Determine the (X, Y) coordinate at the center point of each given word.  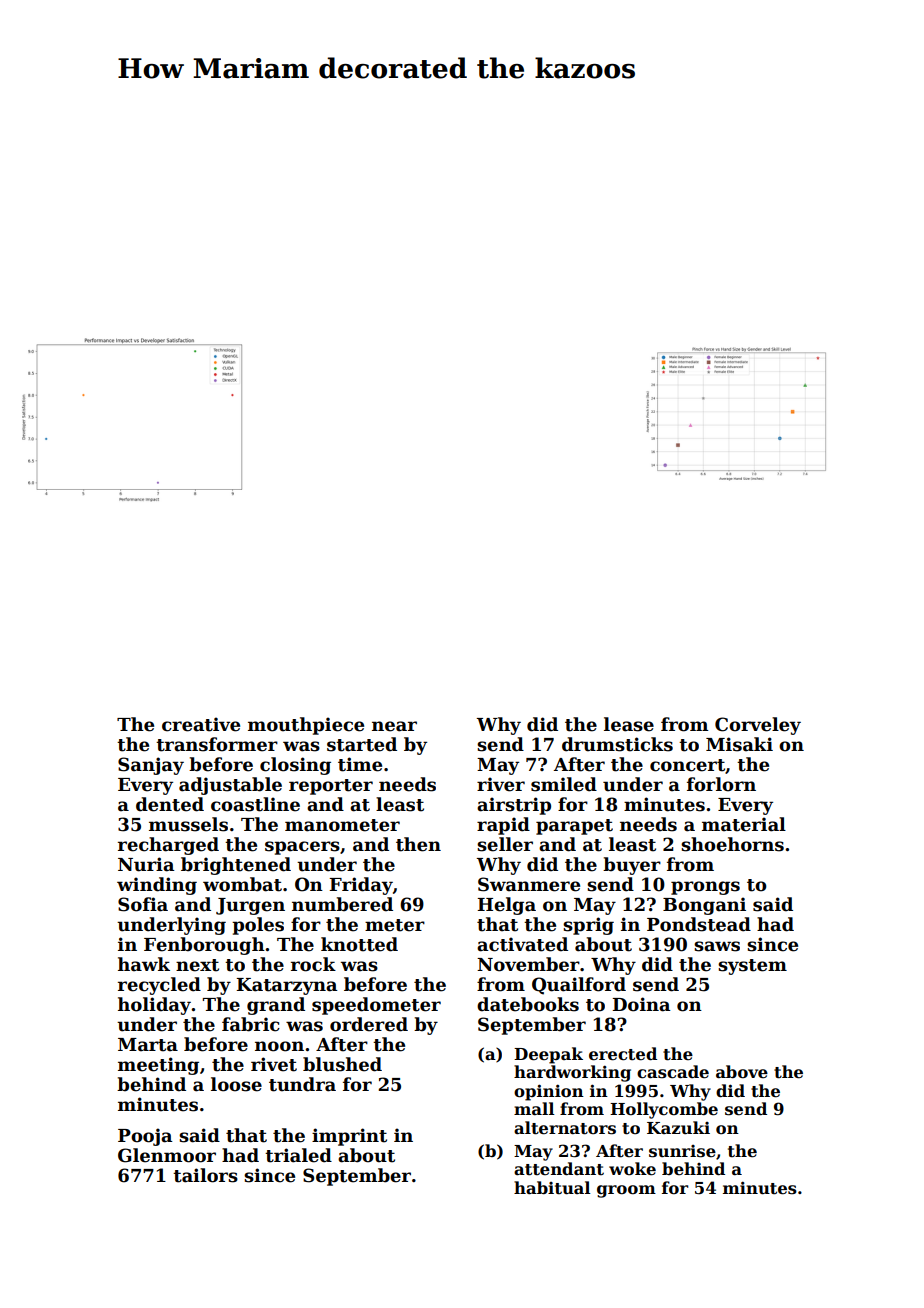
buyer (632, 866)
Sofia (143, 904)
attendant (559, 1169)
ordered (369, 1024)
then (418, 844)
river (501, 784)
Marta (148, 1045)
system (752, 967)
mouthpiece (306, 726)
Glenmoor (167, 1155)
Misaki (739, 744)
